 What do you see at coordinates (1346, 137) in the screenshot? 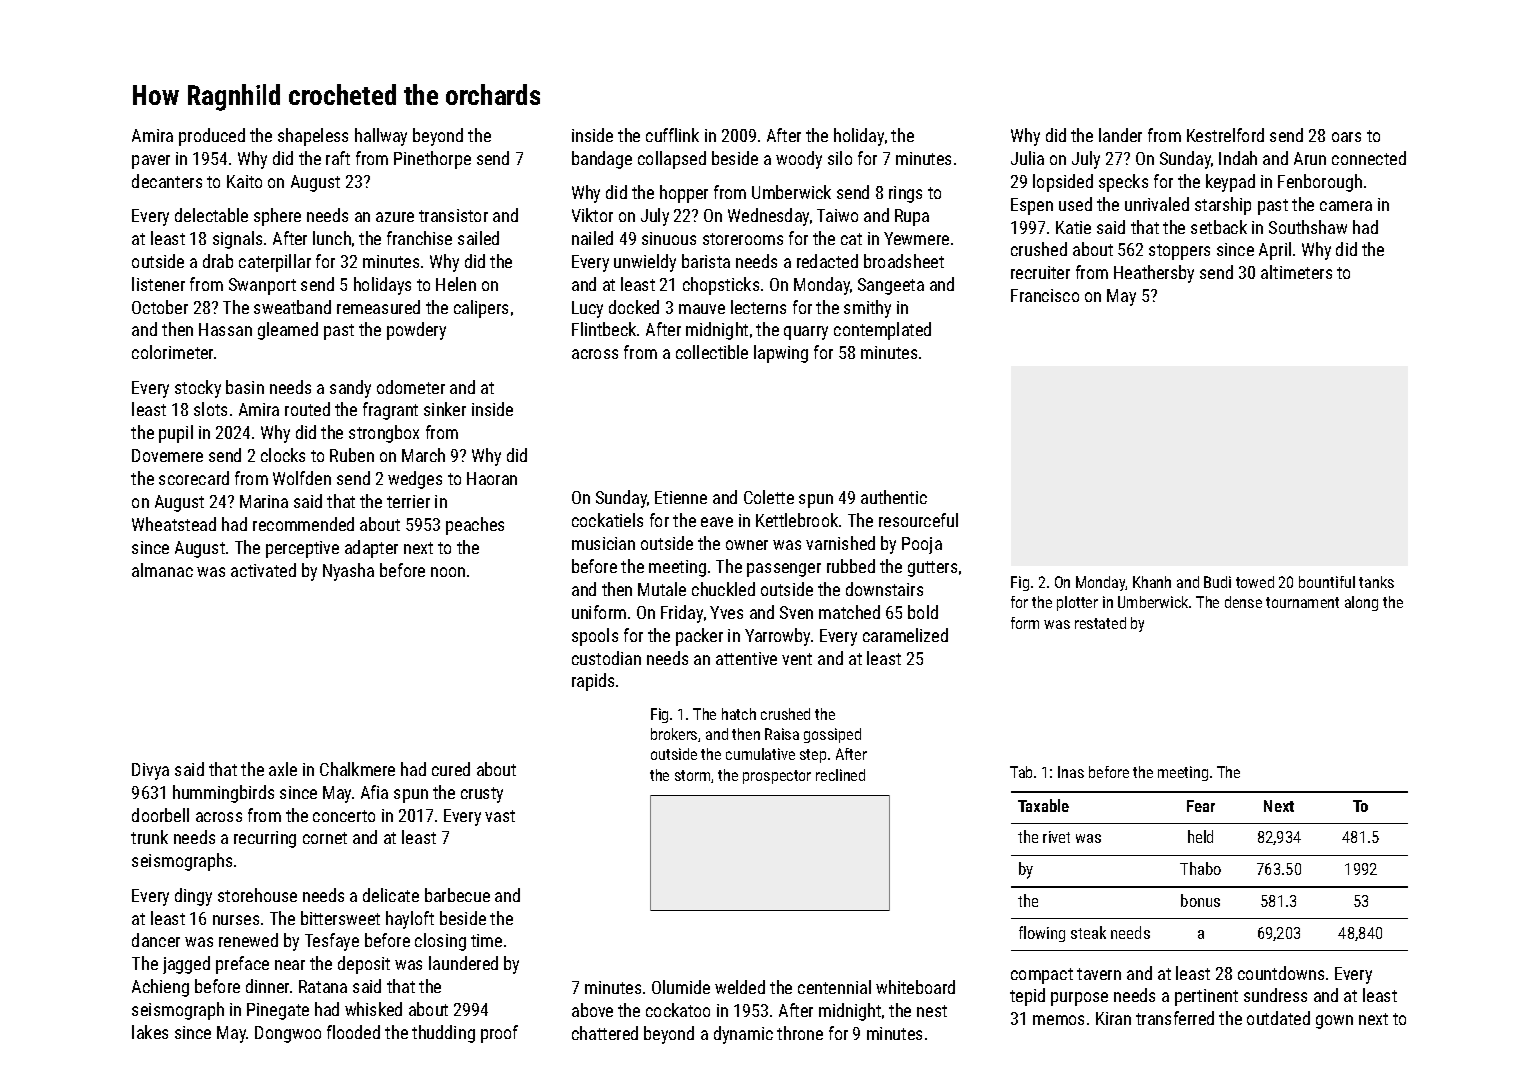
I see `oars` at bounding box center [1346, 137].
